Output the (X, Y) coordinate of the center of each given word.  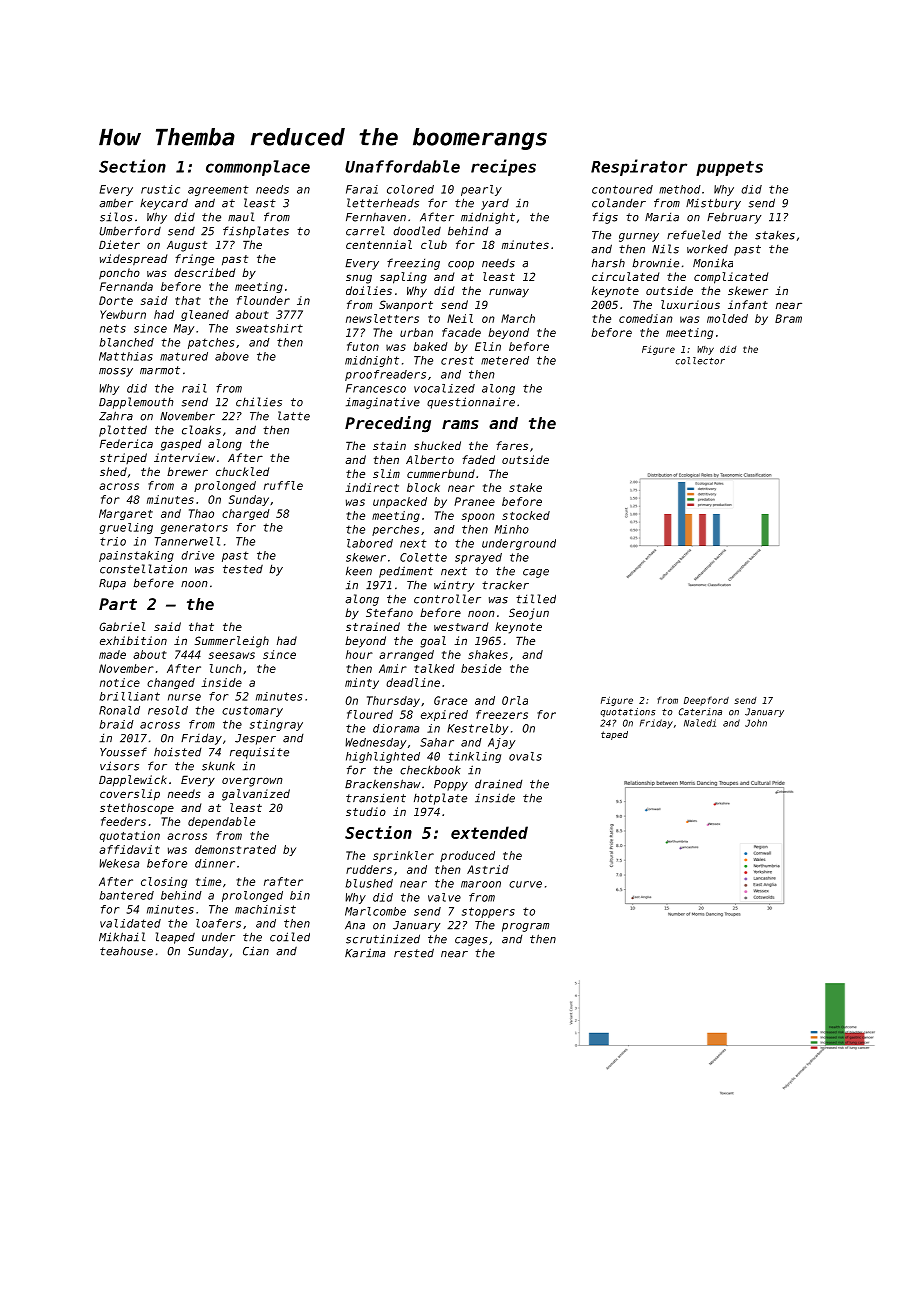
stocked (526, 515)
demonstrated (235, 849)
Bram (788, 318)
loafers (218, 923)
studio (366, 811)
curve (525, 884)
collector (700, 361)
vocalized (444, 388)
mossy (116, 372)
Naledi (700, 723)
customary (252, 711)
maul (241, 217)
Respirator (639, 167)
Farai (362, 189)
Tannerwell (187, 541)
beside (481, 668)
